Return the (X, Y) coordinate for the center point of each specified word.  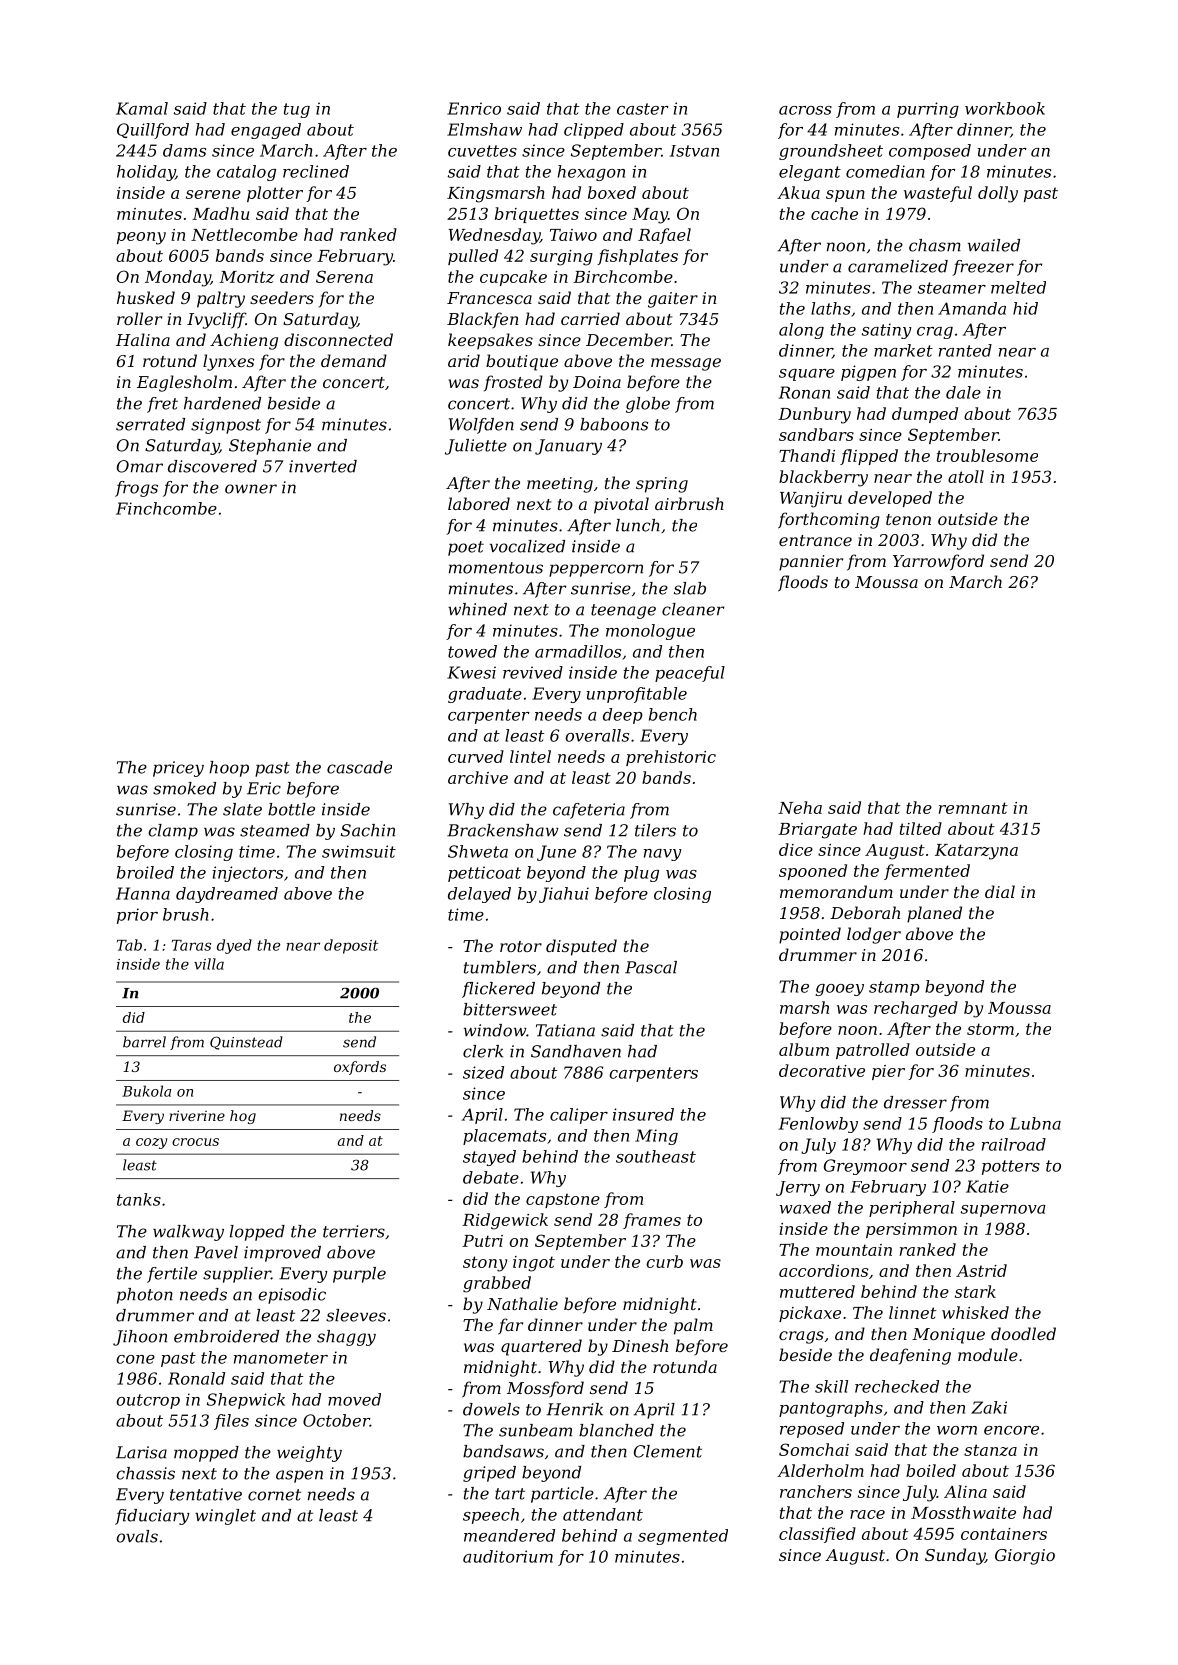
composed (930, 152)
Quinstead (246, 1043)
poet (466, 548)
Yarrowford (938, 562)
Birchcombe (623, 276)
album (804, 1049)
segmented (683, 1537)
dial (1000, 891)
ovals (137, 1536)
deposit (351, 946)
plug (641, 874)
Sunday (955, 1556)
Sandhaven (576, 1051)
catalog (246, 173)
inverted (323, 466)
